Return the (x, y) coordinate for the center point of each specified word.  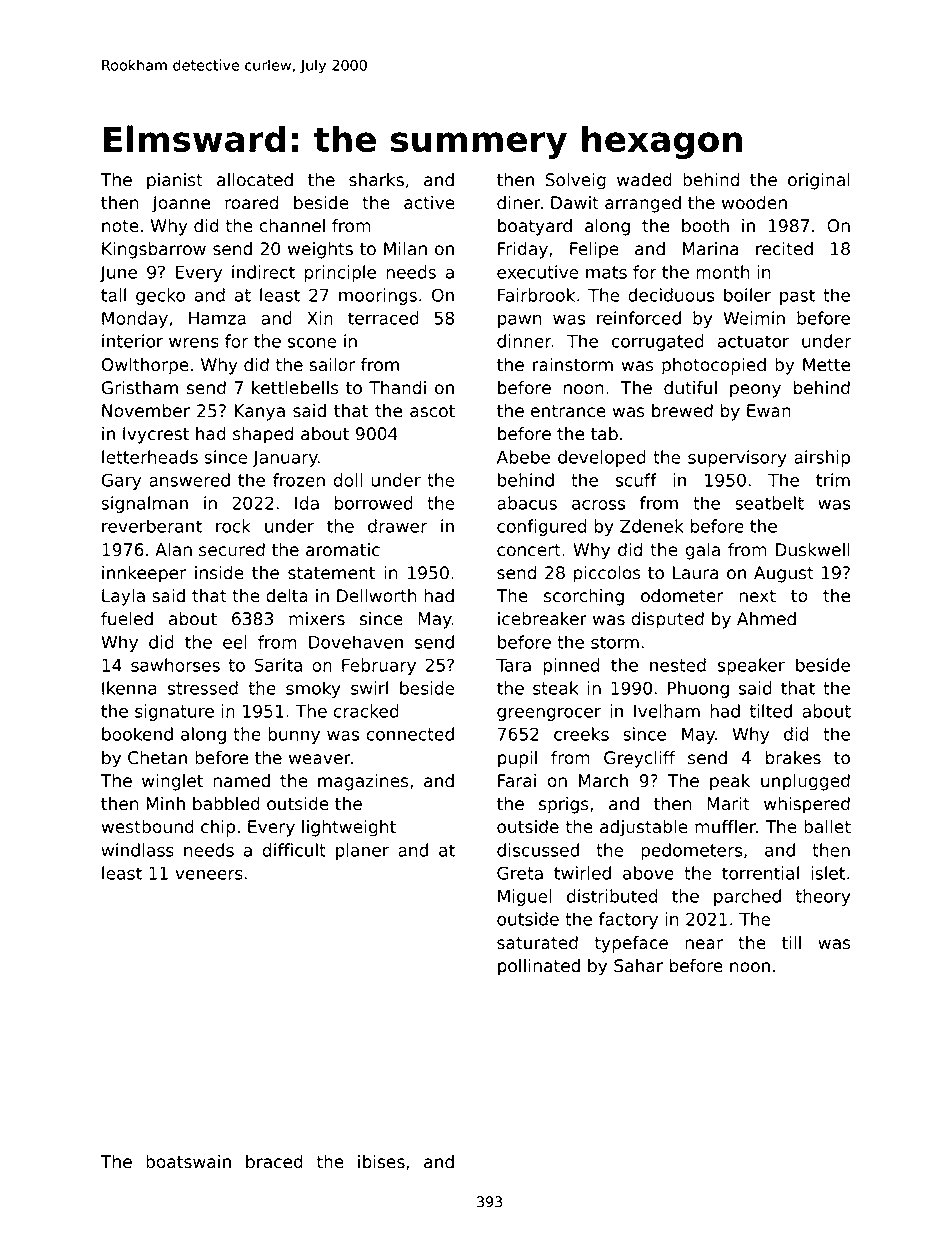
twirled (582, 873)
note (120, 226)
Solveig (576, 181)
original (819, 181)
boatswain (188, 1162)
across (598, 505)
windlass (137, 850)
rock (233, 526)
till (791, 942)
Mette (826, 365)
